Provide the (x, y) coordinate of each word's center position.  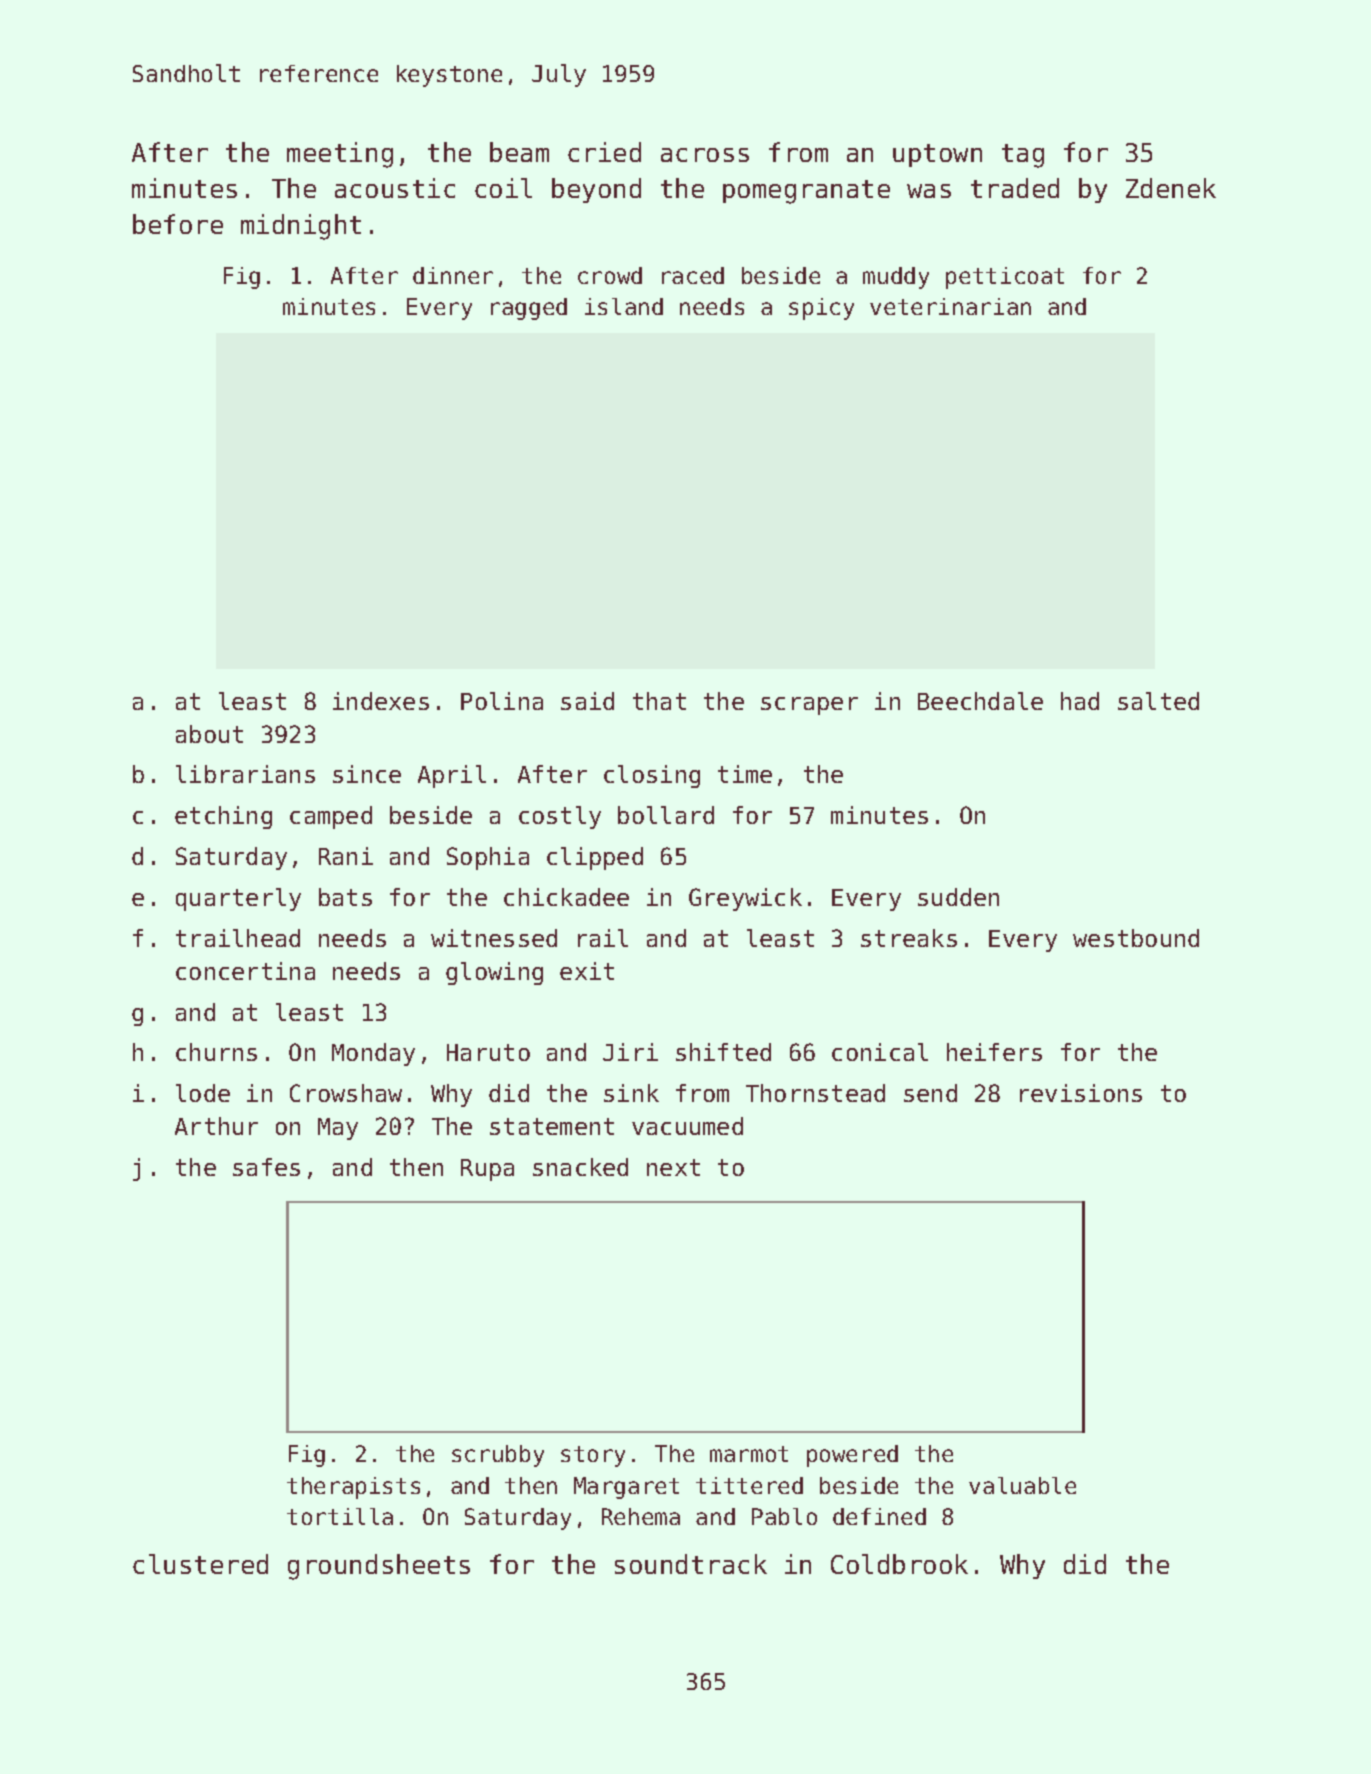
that (659, 701)
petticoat (1005, 278)
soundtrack (691, 1564)
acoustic (395, 188)
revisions (1081, 1093)
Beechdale (980, 701)
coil (503, 188)
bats (345, 897)
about (209, 734)
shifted (723, 1052)
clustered (200, 1564)
